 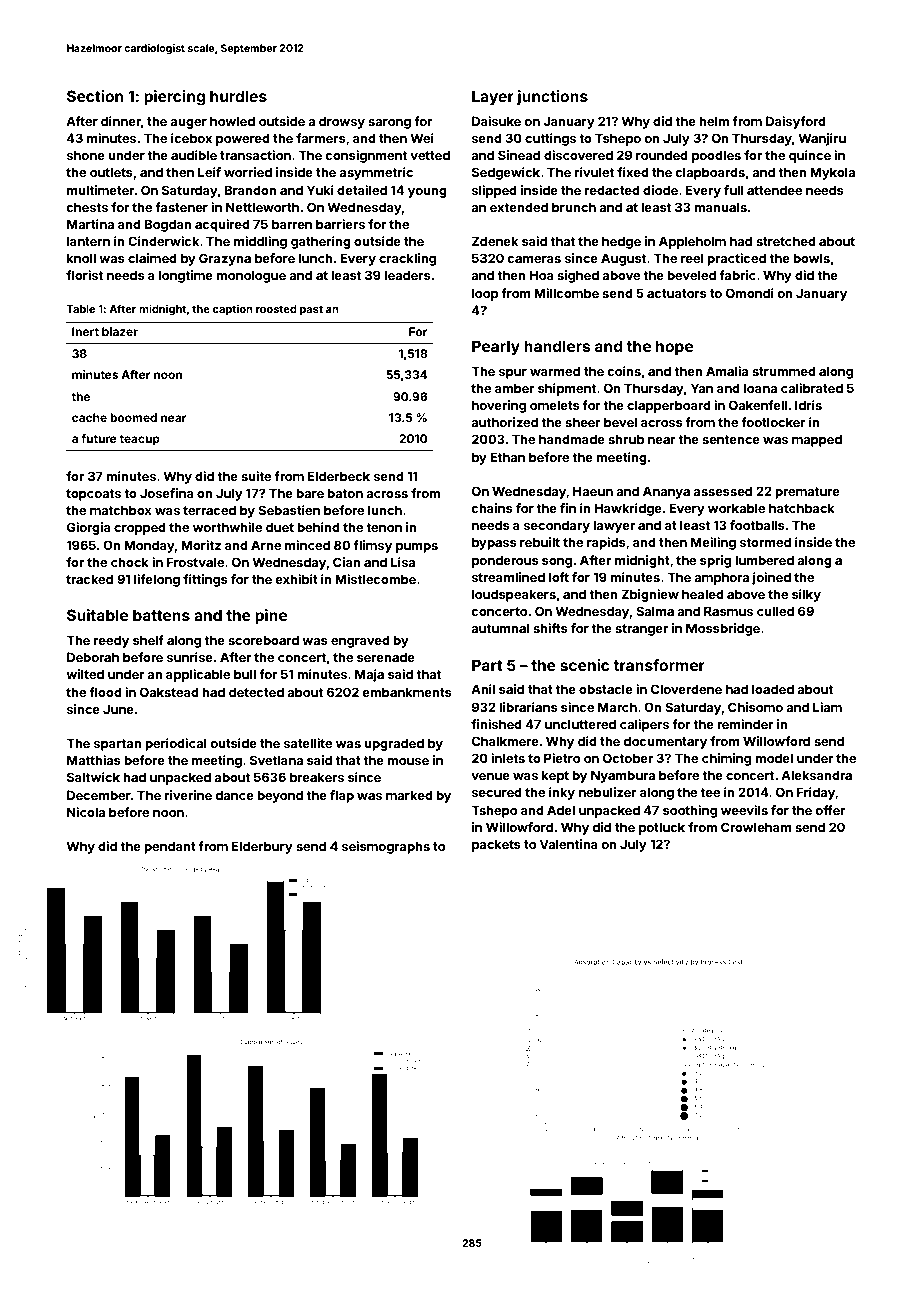 I want to click on boomed, so click(x=133, y=417).
